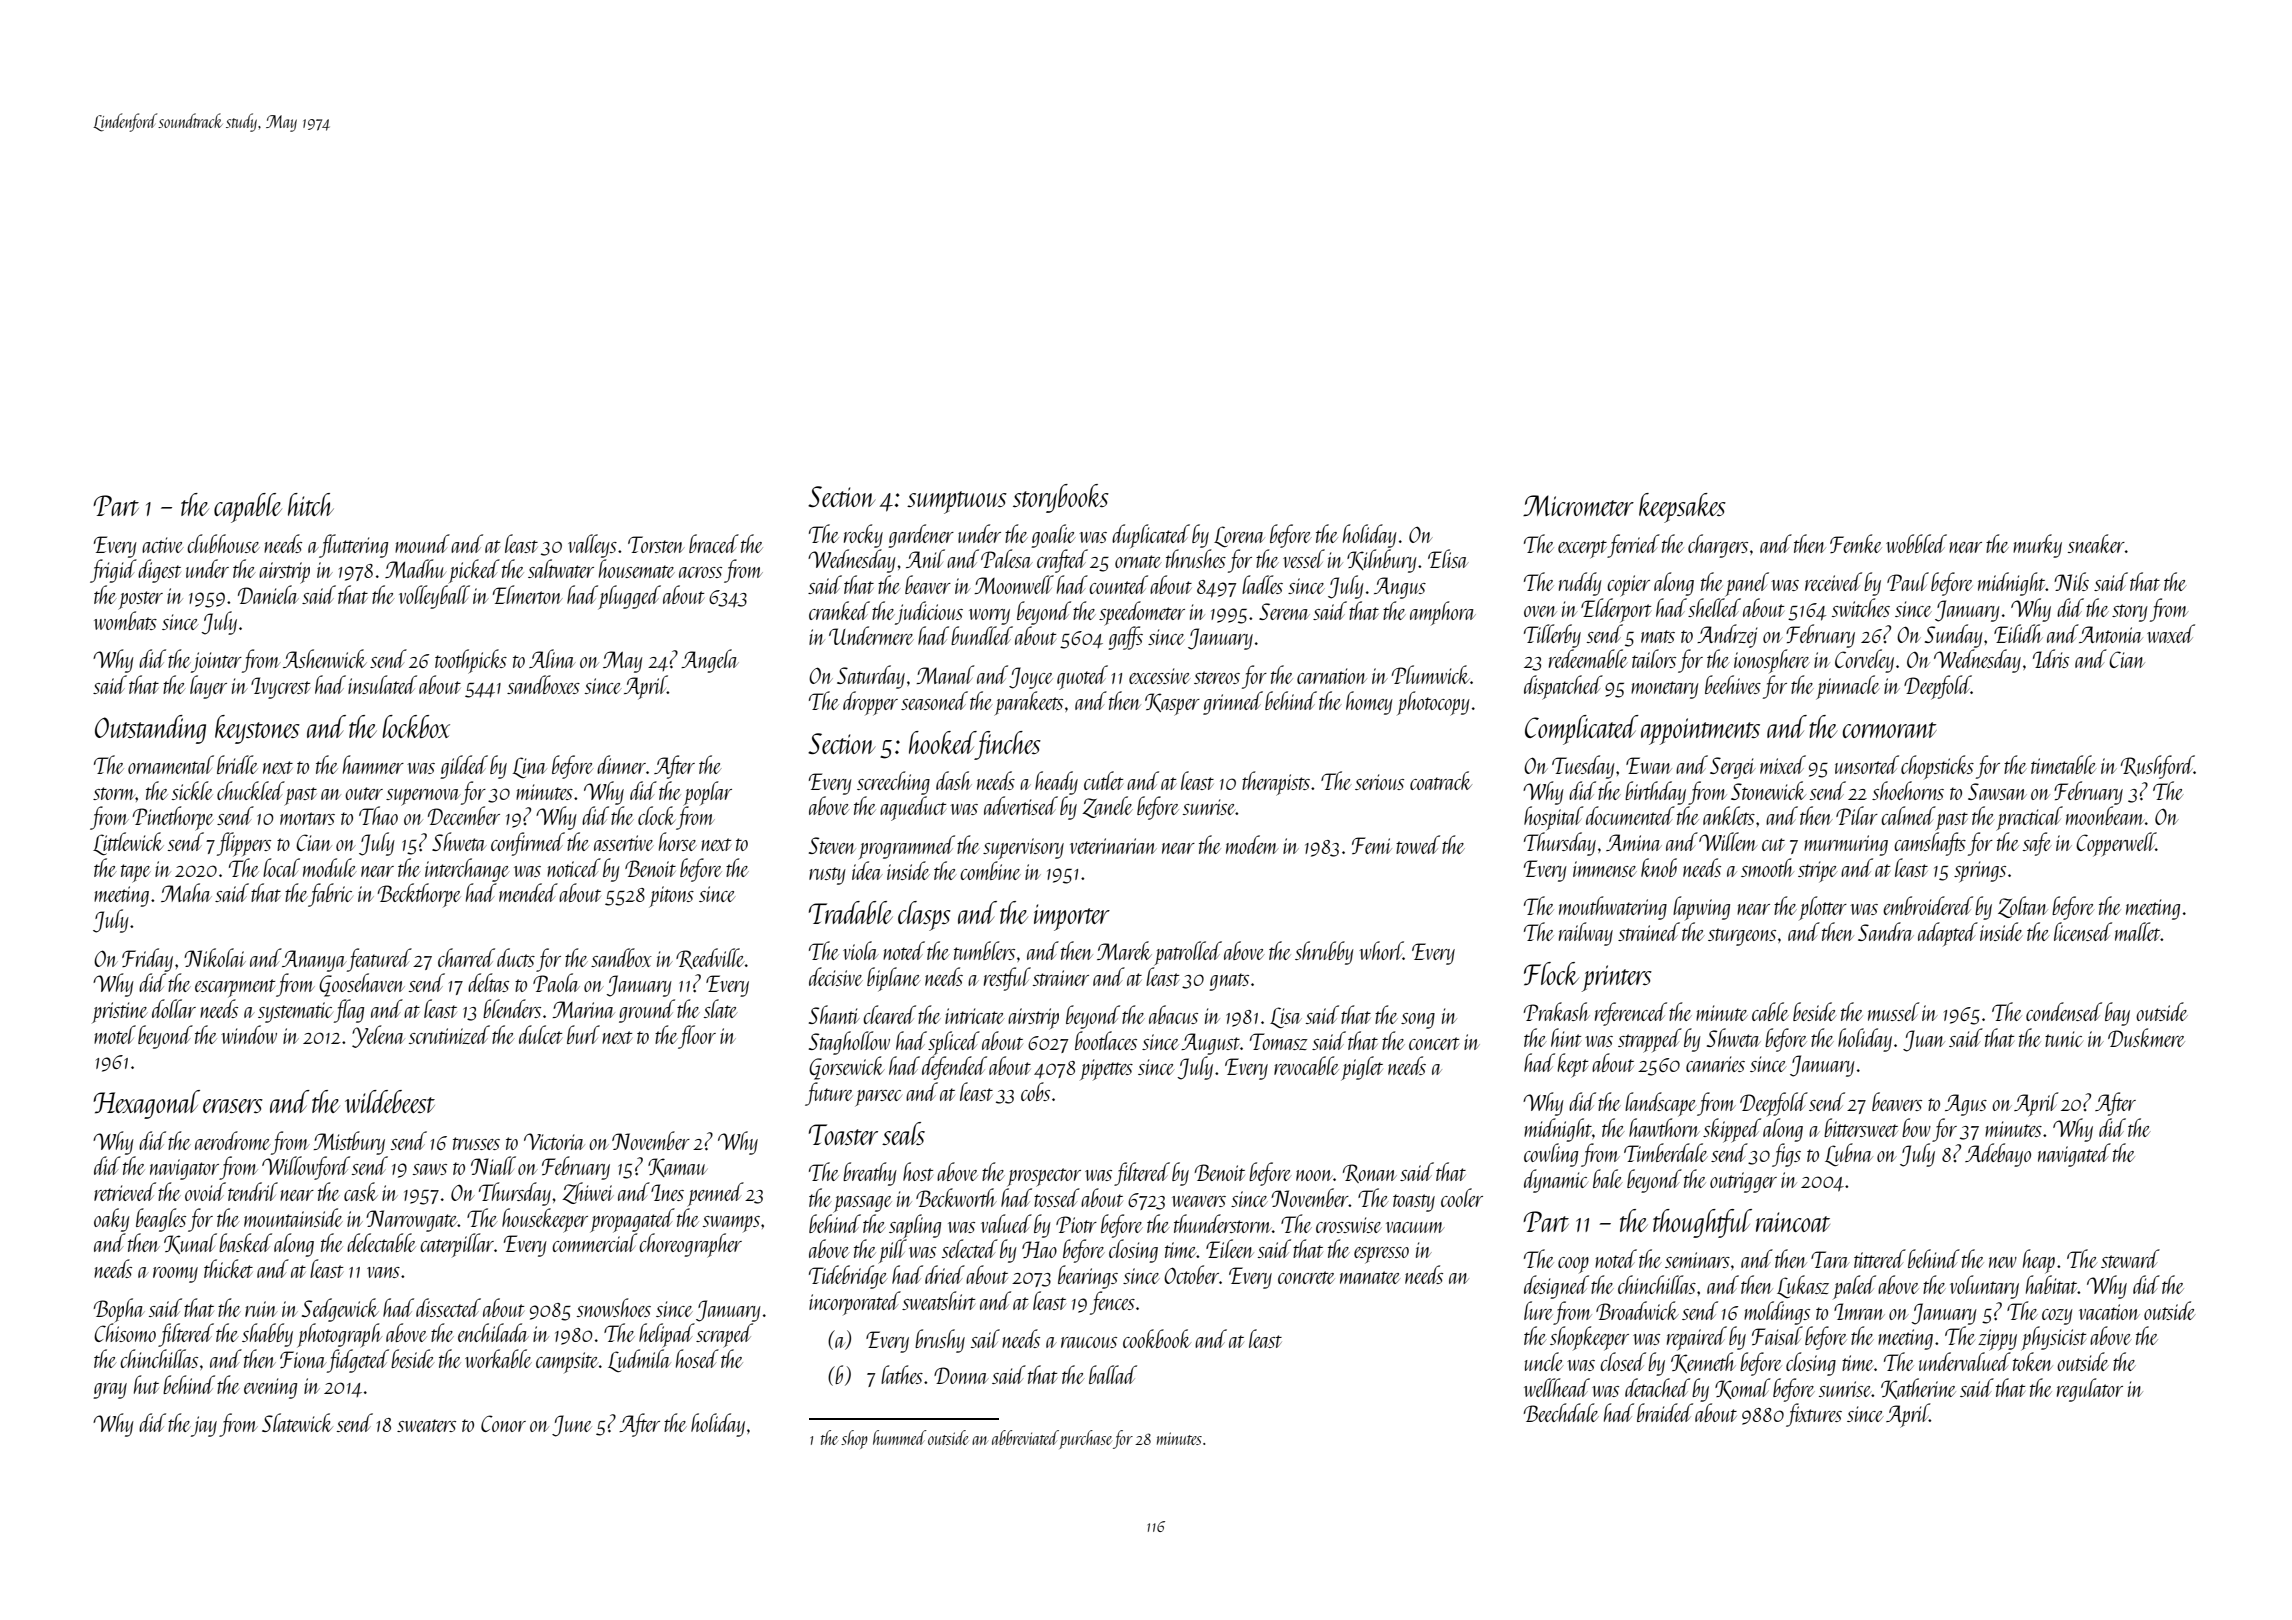  Describe the element at coordinates (2023, 907) in the image. I see `Zoltan` at that location.
